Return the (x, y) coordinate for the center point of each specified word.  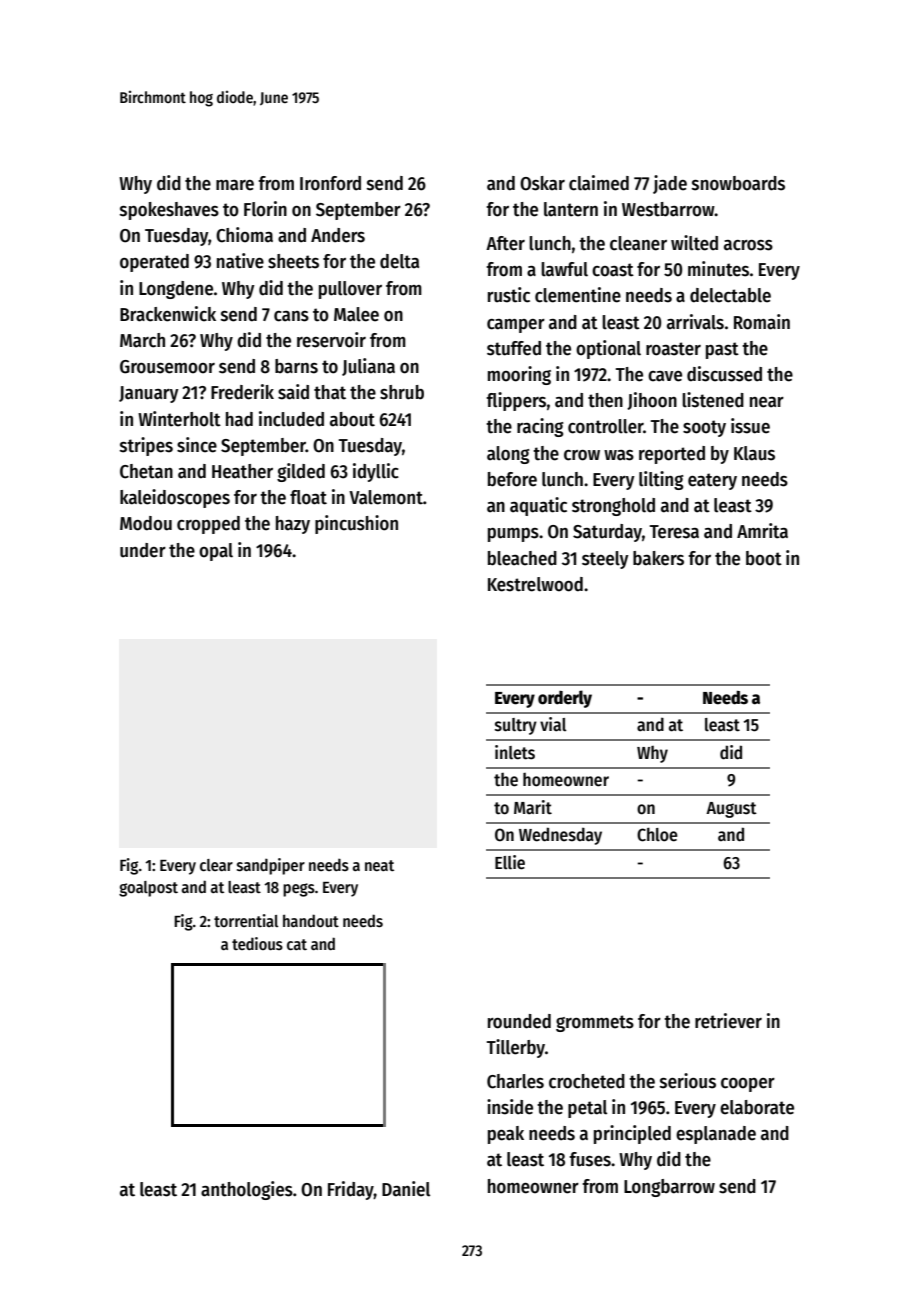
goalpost (148, 889)
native (240, 261)
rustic (509, 295)
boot (764, 558)
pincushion (356, 524)
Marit (533, 807)
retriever (728, 1021)
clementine (578, 295)
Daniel (406, 1189)
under (143, 550)
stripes (146, 446)
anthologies (247, 1190)
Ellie (510, 862)
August (731, 810)
